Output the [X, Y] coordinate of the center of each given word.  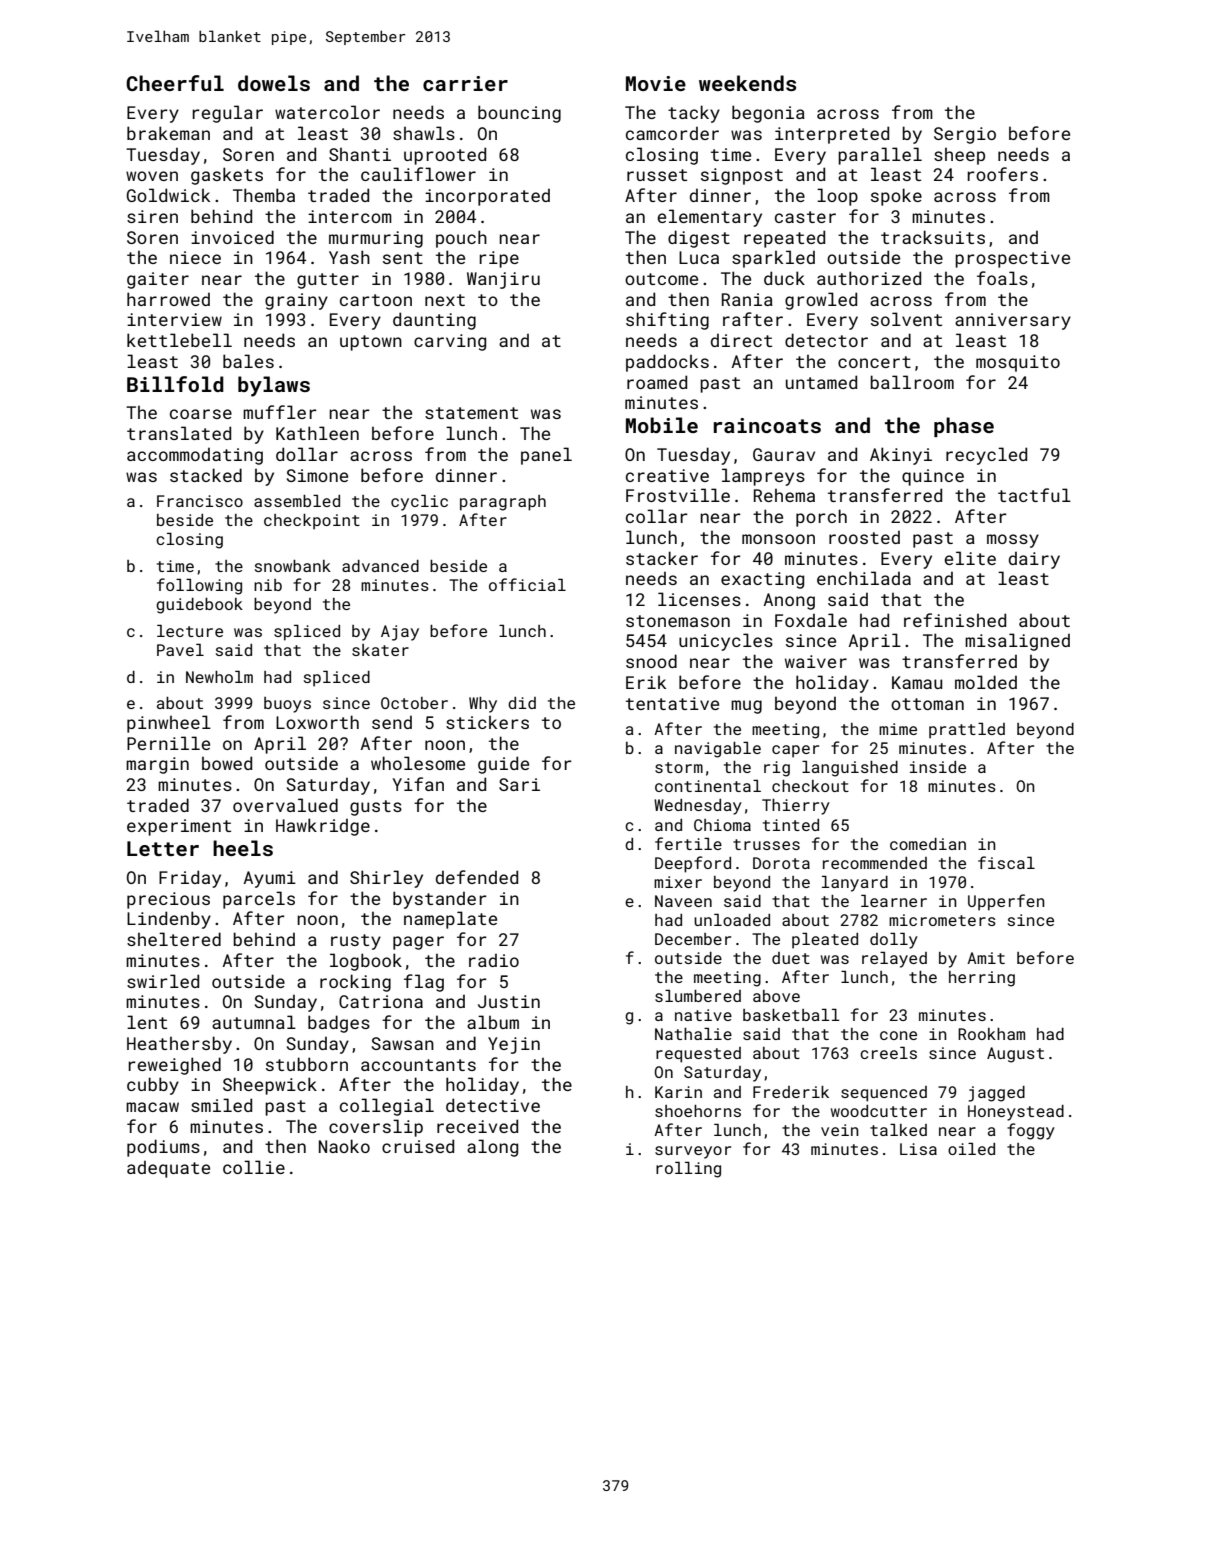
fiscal [1006, 862]
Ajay [400, 633]
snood [651, 661]
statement [471, 413]
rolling [688, 1170]
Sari [519, 784]
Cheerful [175, 83]
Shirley [386, 879]
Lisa [918, 1149]
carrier [465, 83]
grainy [296, 301]
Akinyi [901, 456]
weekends [747, 83]
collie [254, 1167]
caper [795, 751]
